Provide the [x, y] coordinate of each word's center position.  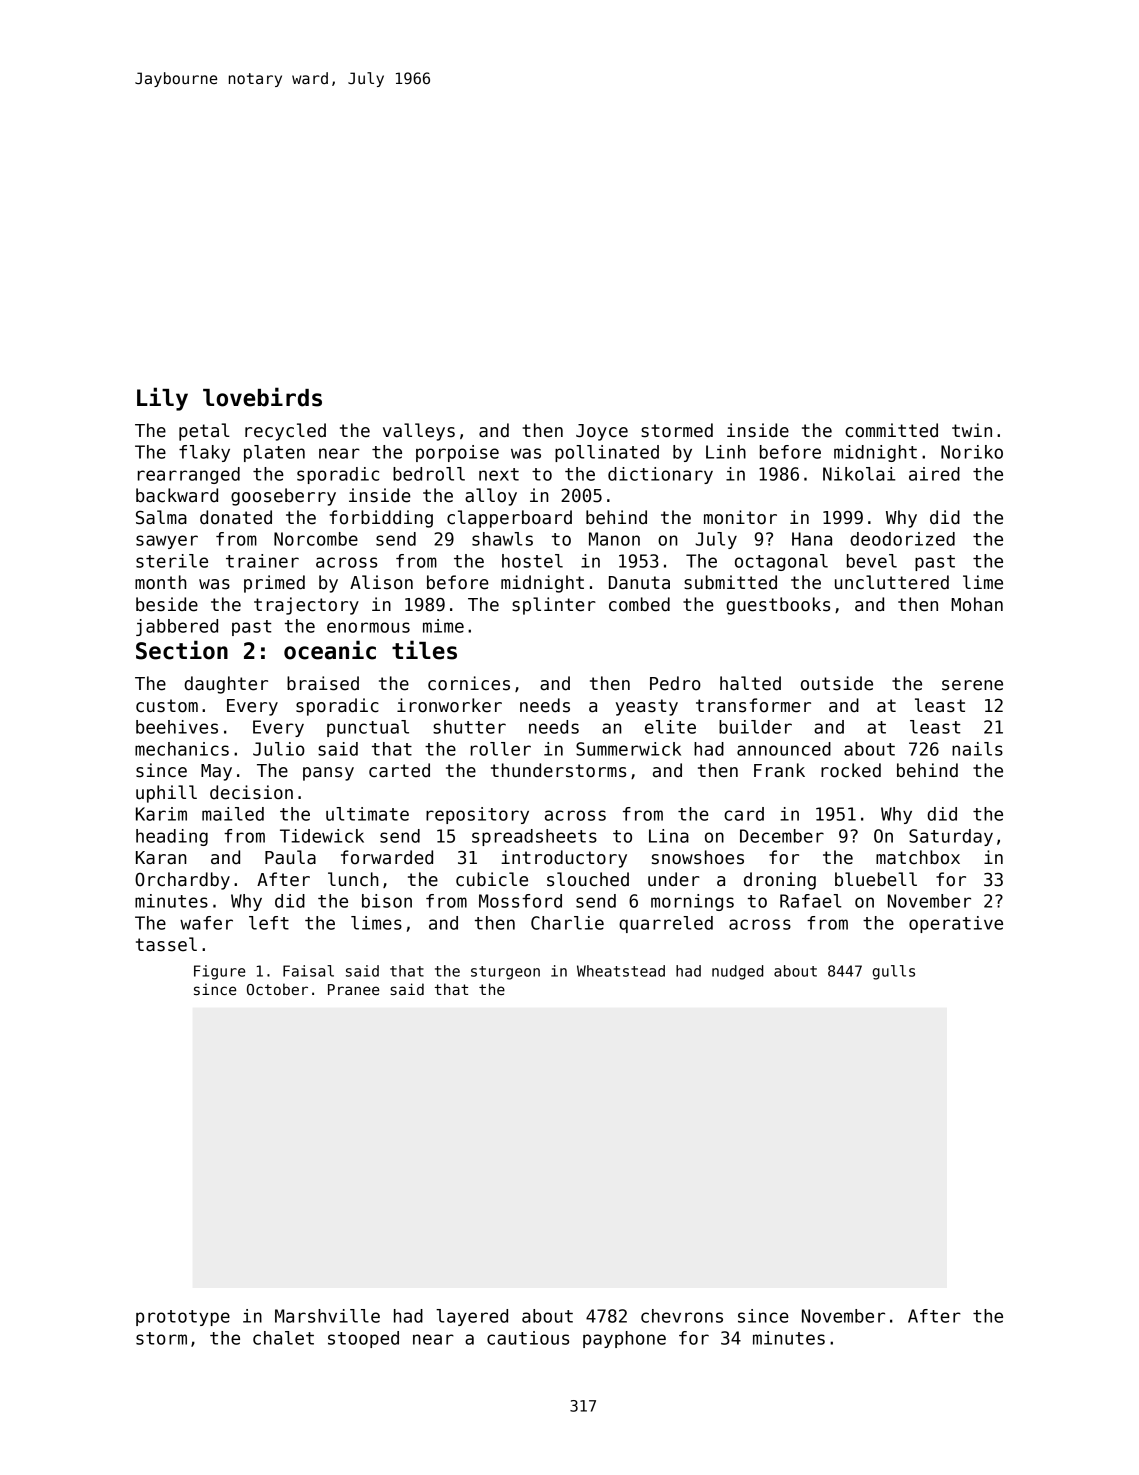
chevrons [682, 1316]
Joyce [602, 432]
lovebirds [262, 397]
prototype [183, 1318]
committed [891, 430]
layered [472, 1317]
